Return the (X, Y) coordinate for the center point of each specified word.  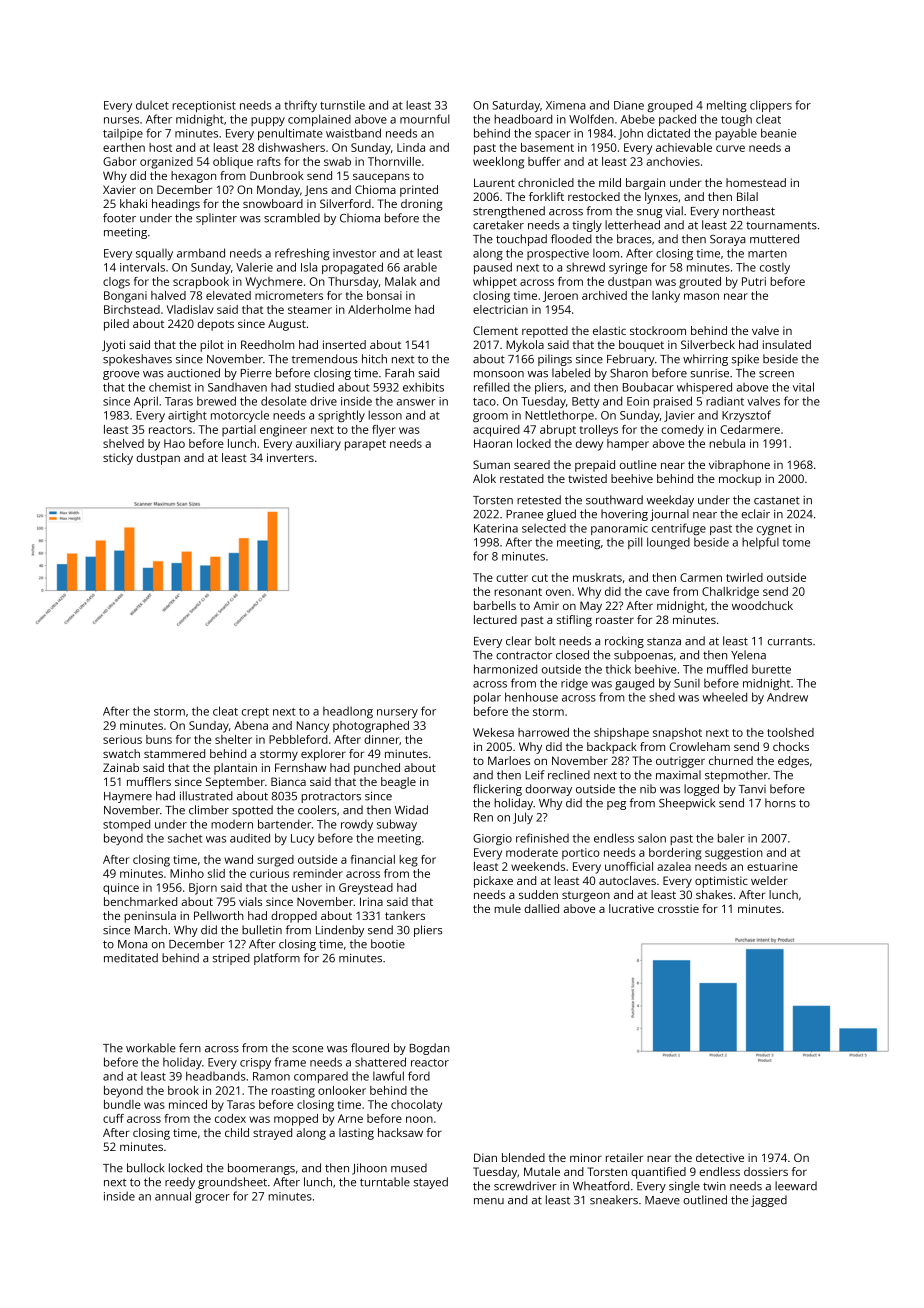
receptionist (204, 106)
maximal (678, 775)
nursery (397, 713)
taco (484, 402)
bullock (145, 1168)
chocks (791, 746)
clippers (771, 106)
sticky (118, 459)
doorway (548, 790)
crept (255, 713)
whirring (705, 360)
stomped (126, 825)
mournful (425, 119)
